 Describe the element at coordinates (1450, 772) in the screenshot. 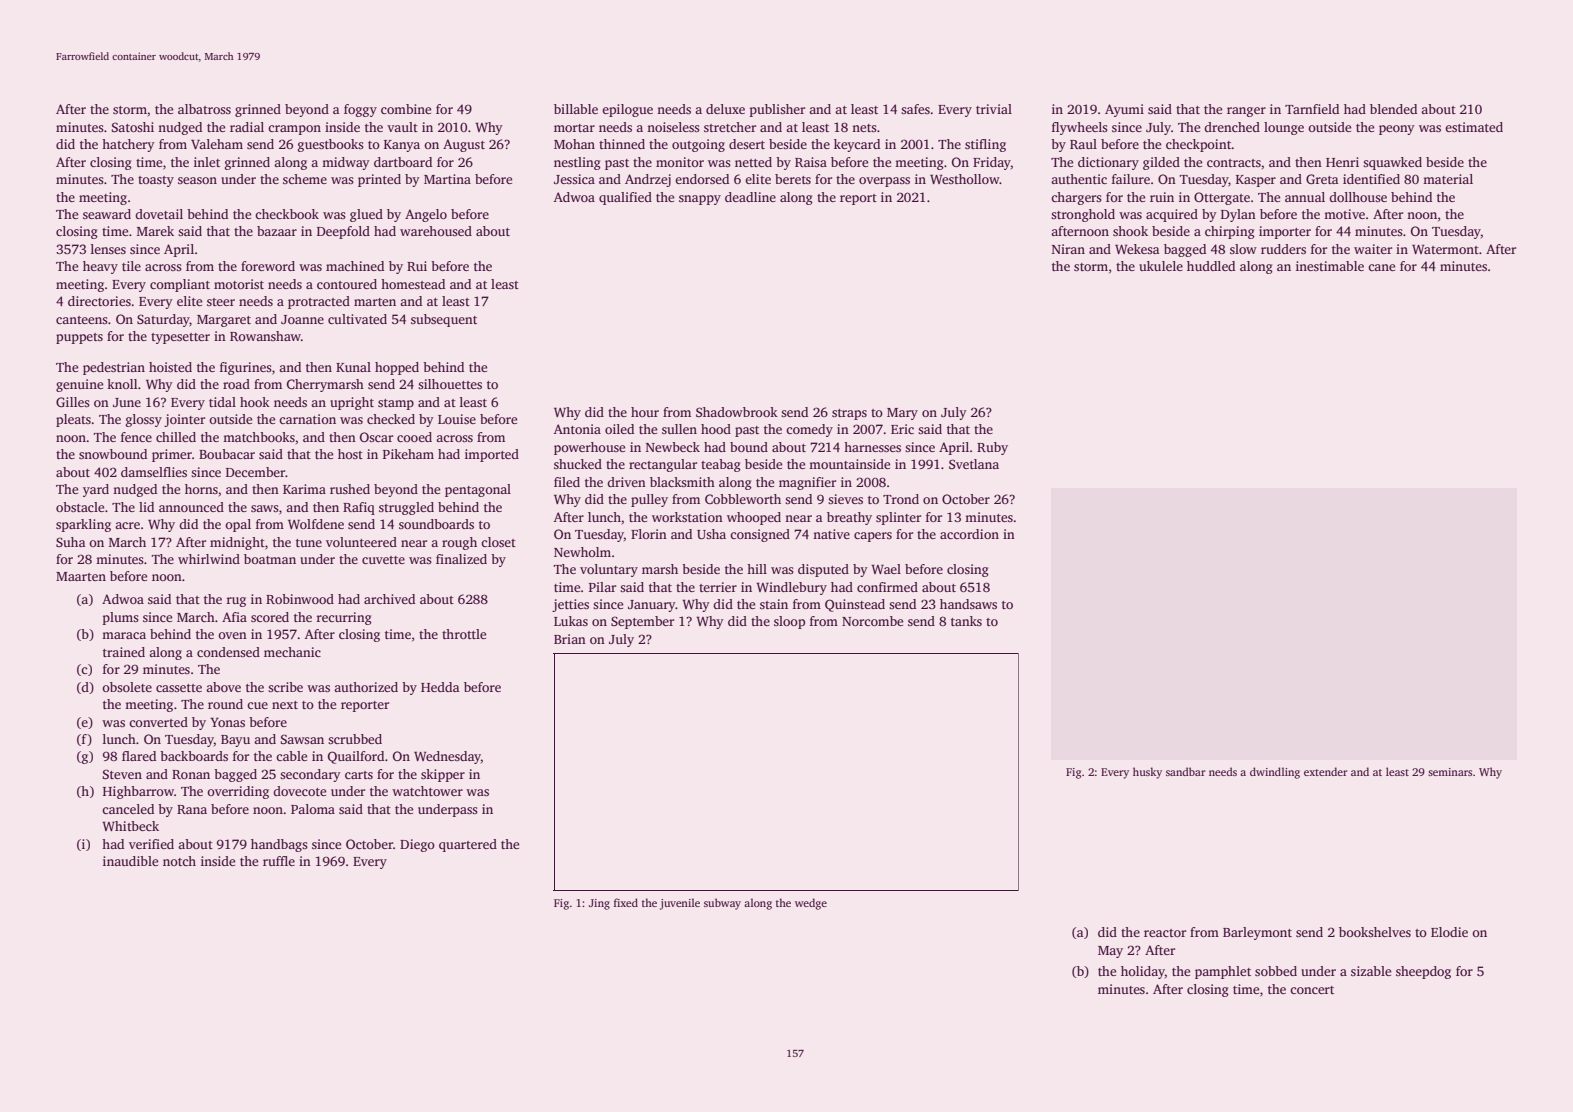

I see `seminars` at that location.
